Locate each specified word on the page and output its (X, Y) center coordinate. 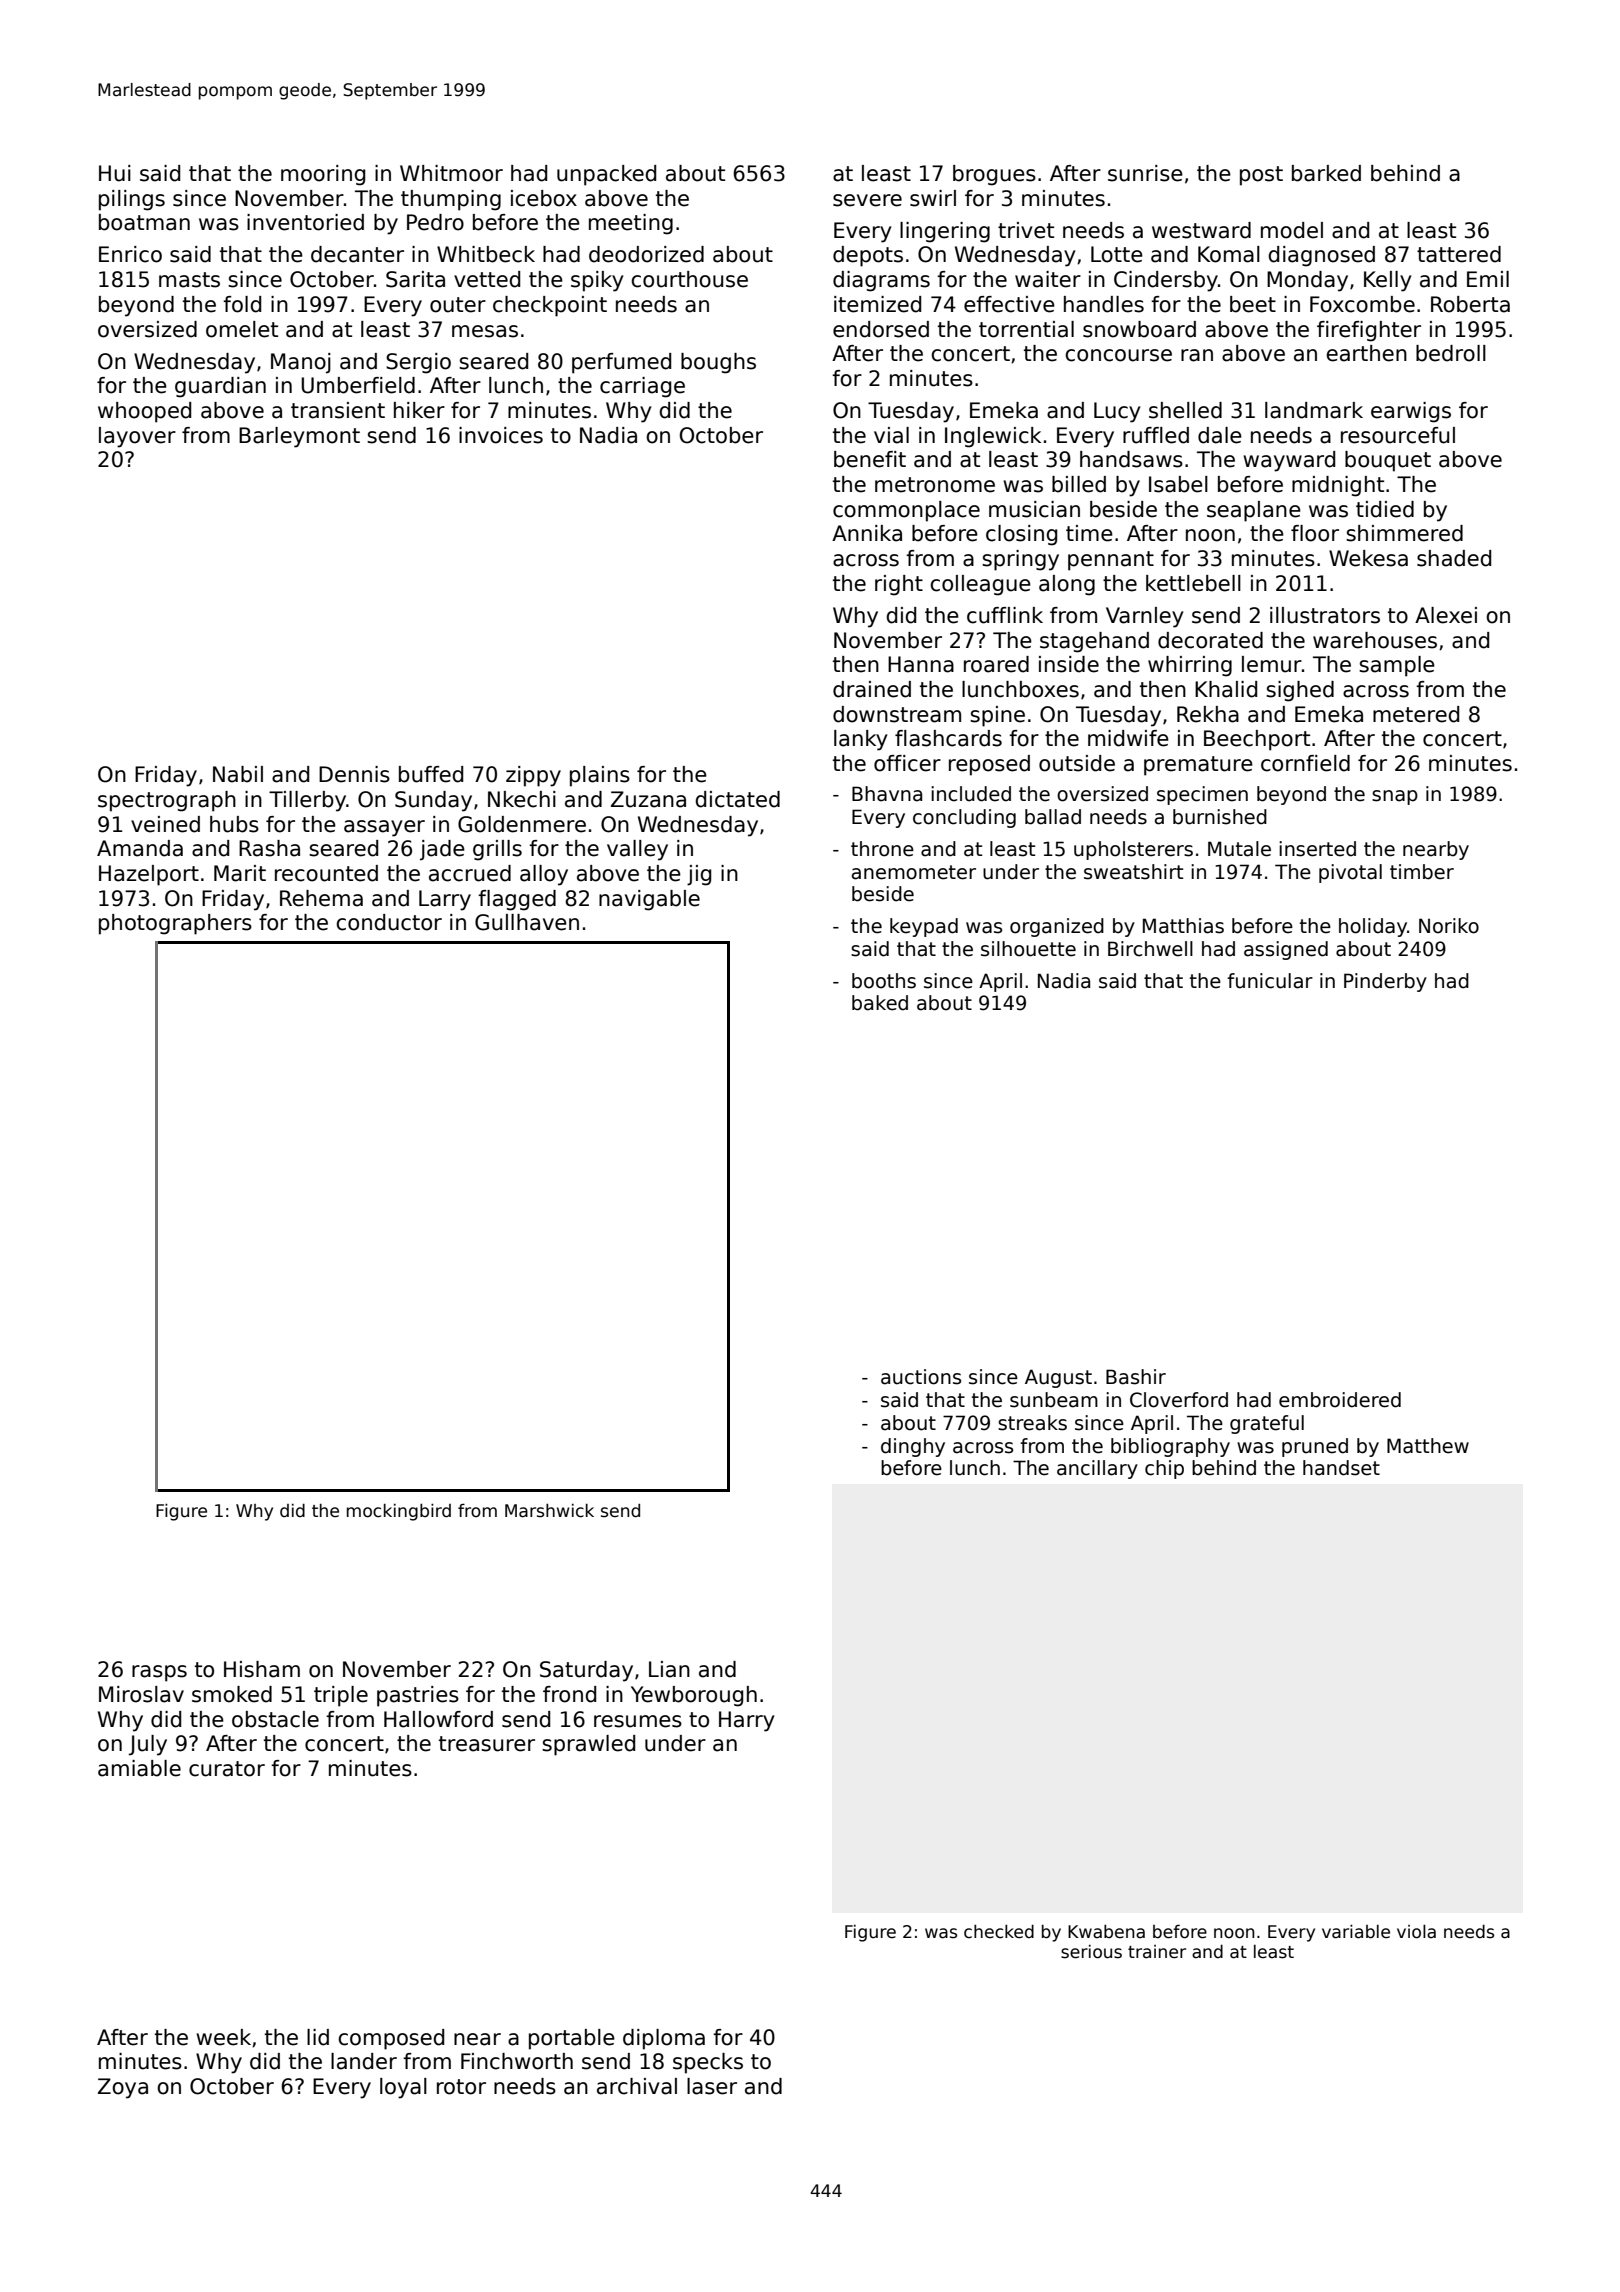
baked (880, 1003)
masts (189, 280)
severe (867, 200)
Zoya (123, 2088)
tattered (1459, 254)
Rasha (269, 848)
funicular (1270, 981)
